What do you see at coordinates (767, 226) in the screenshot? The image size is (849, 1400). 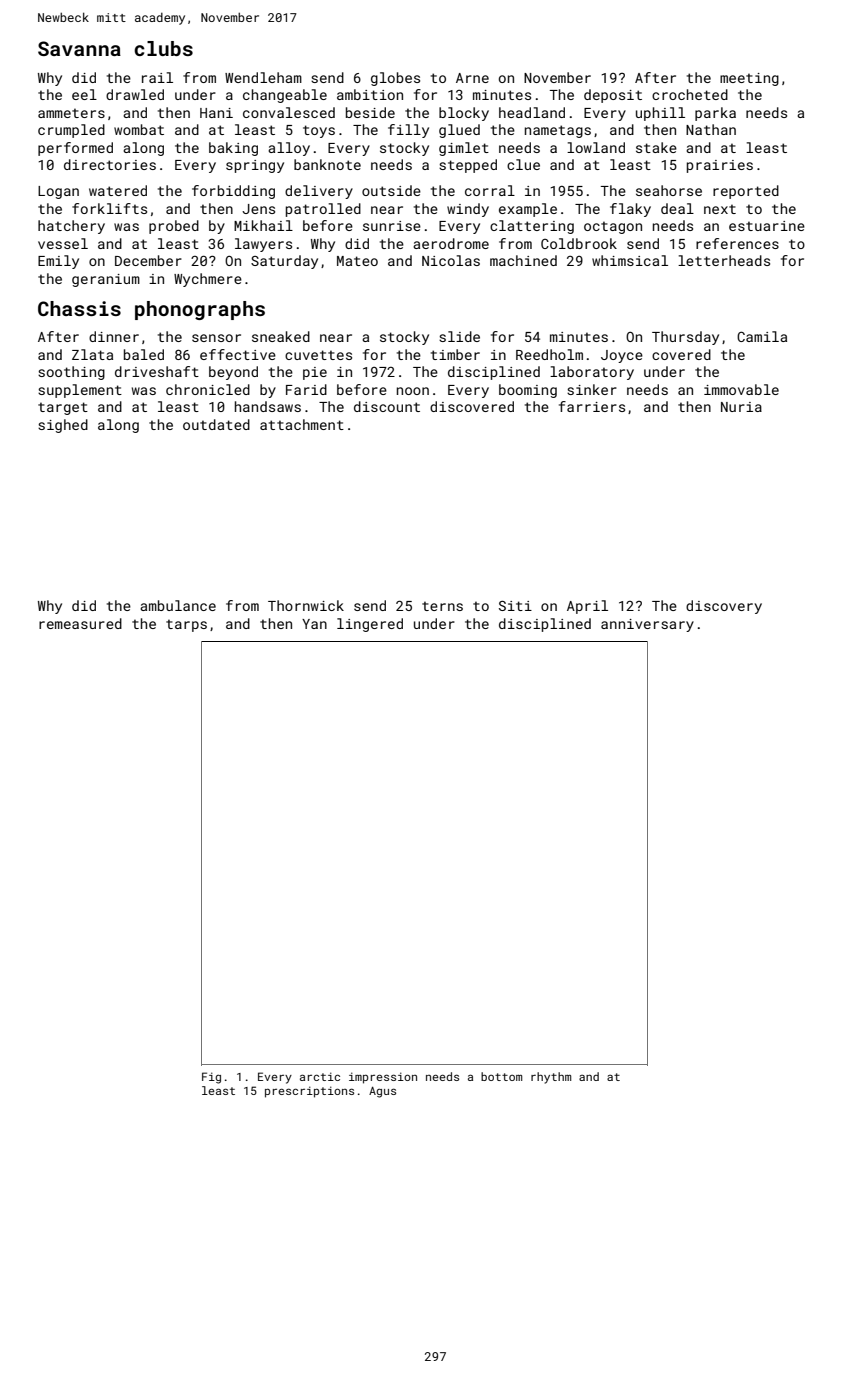 I see `estuarine` at bounding box center [767, 226].
